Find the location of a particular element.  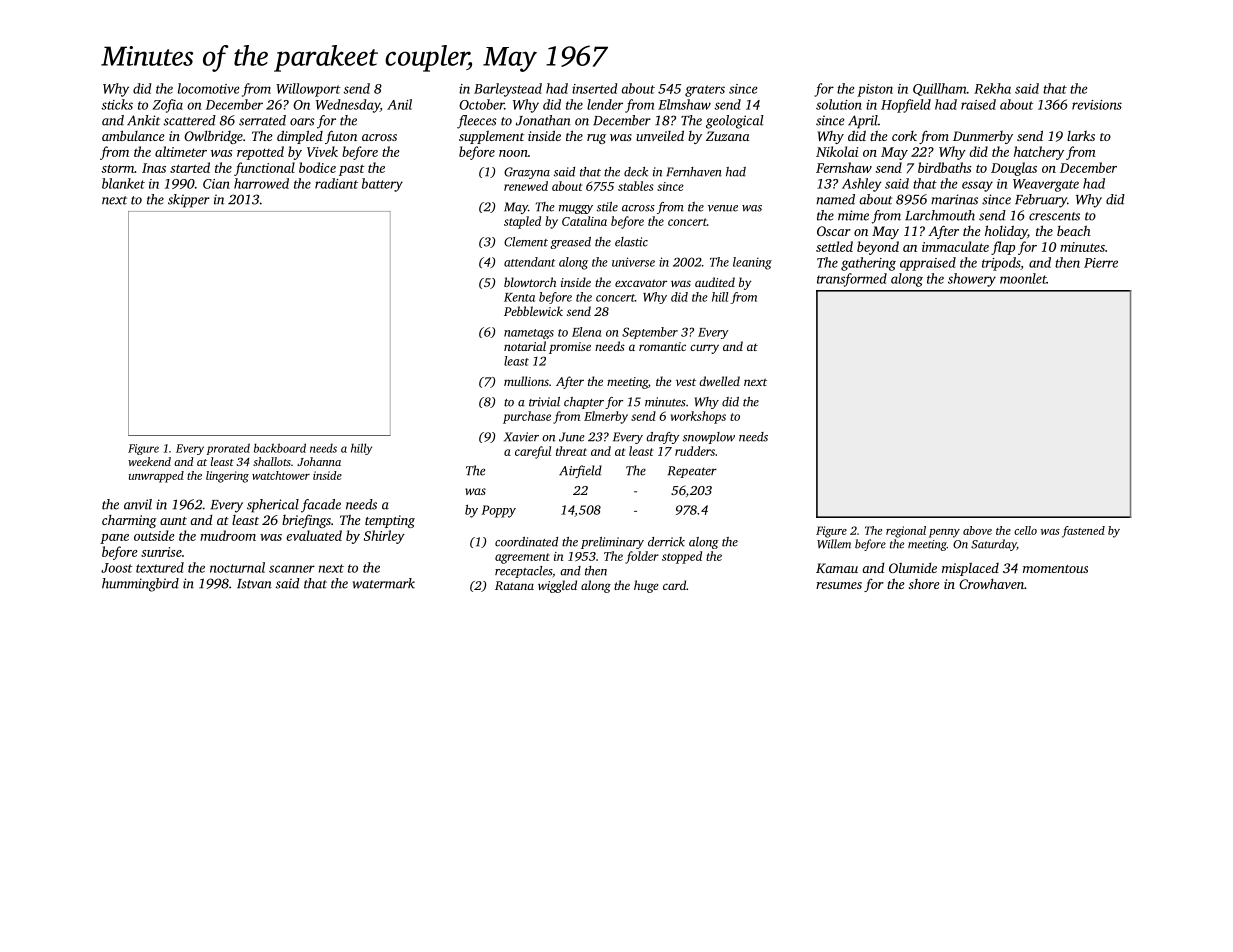

snowplow is located at coordinates (709, 438).
